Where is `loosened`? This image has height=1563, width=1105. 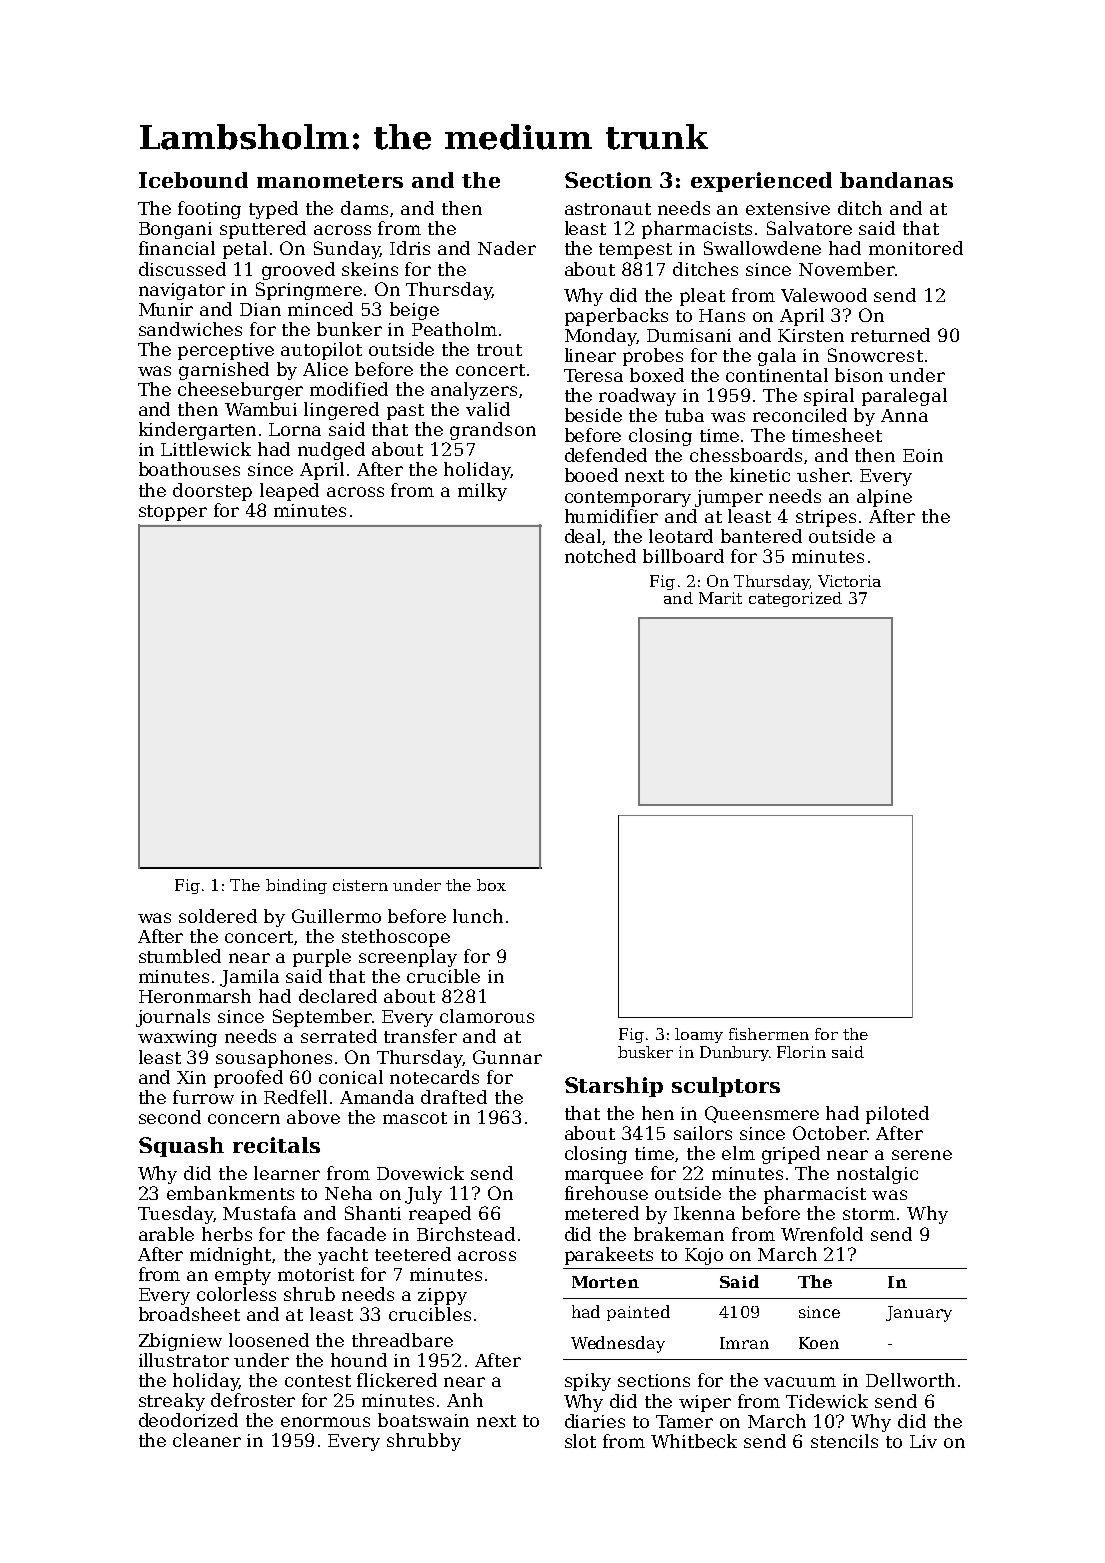
loosened is located at coordinates (269, 1340).
